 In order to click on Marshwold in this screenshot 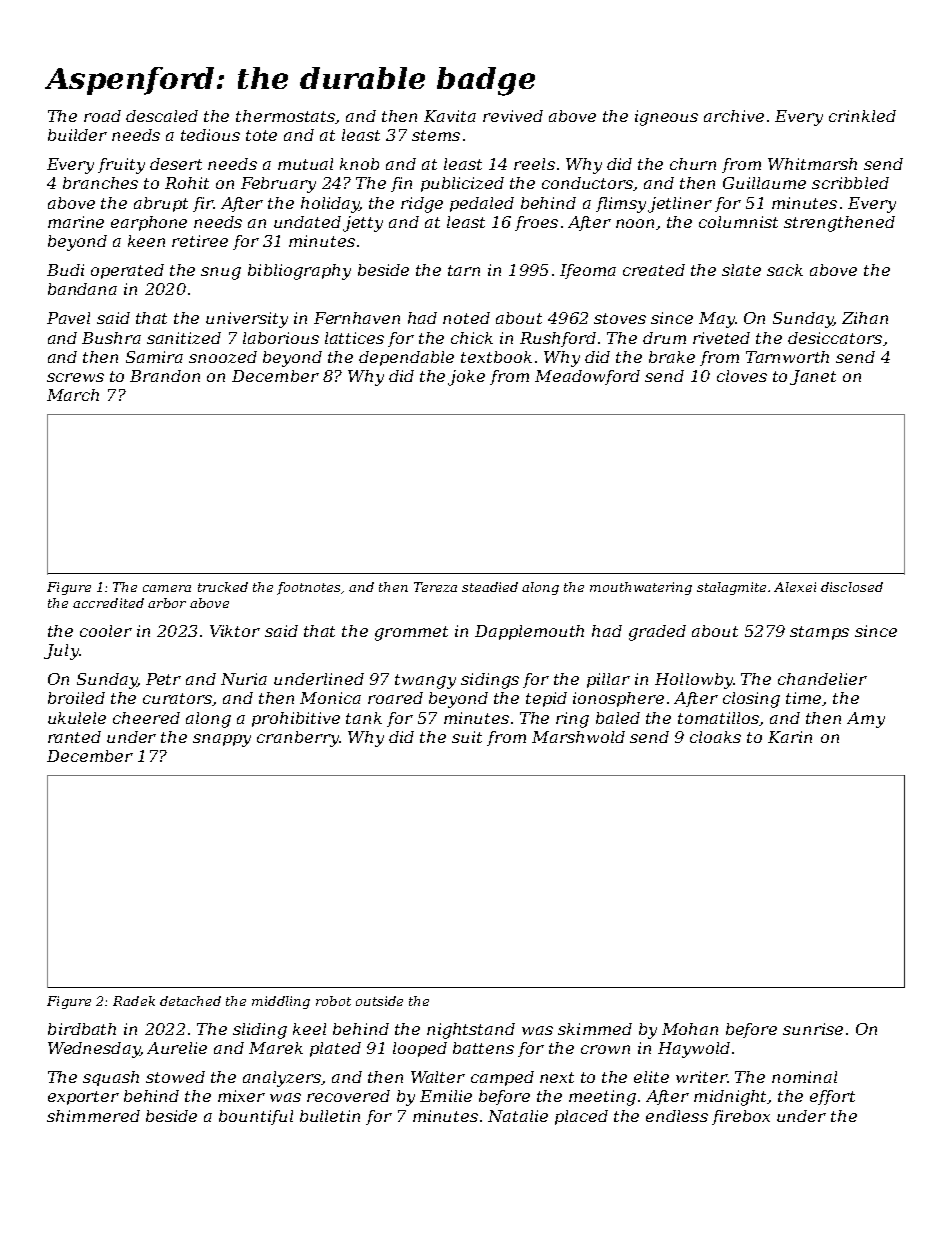, I will do `click(578, 737)`.
